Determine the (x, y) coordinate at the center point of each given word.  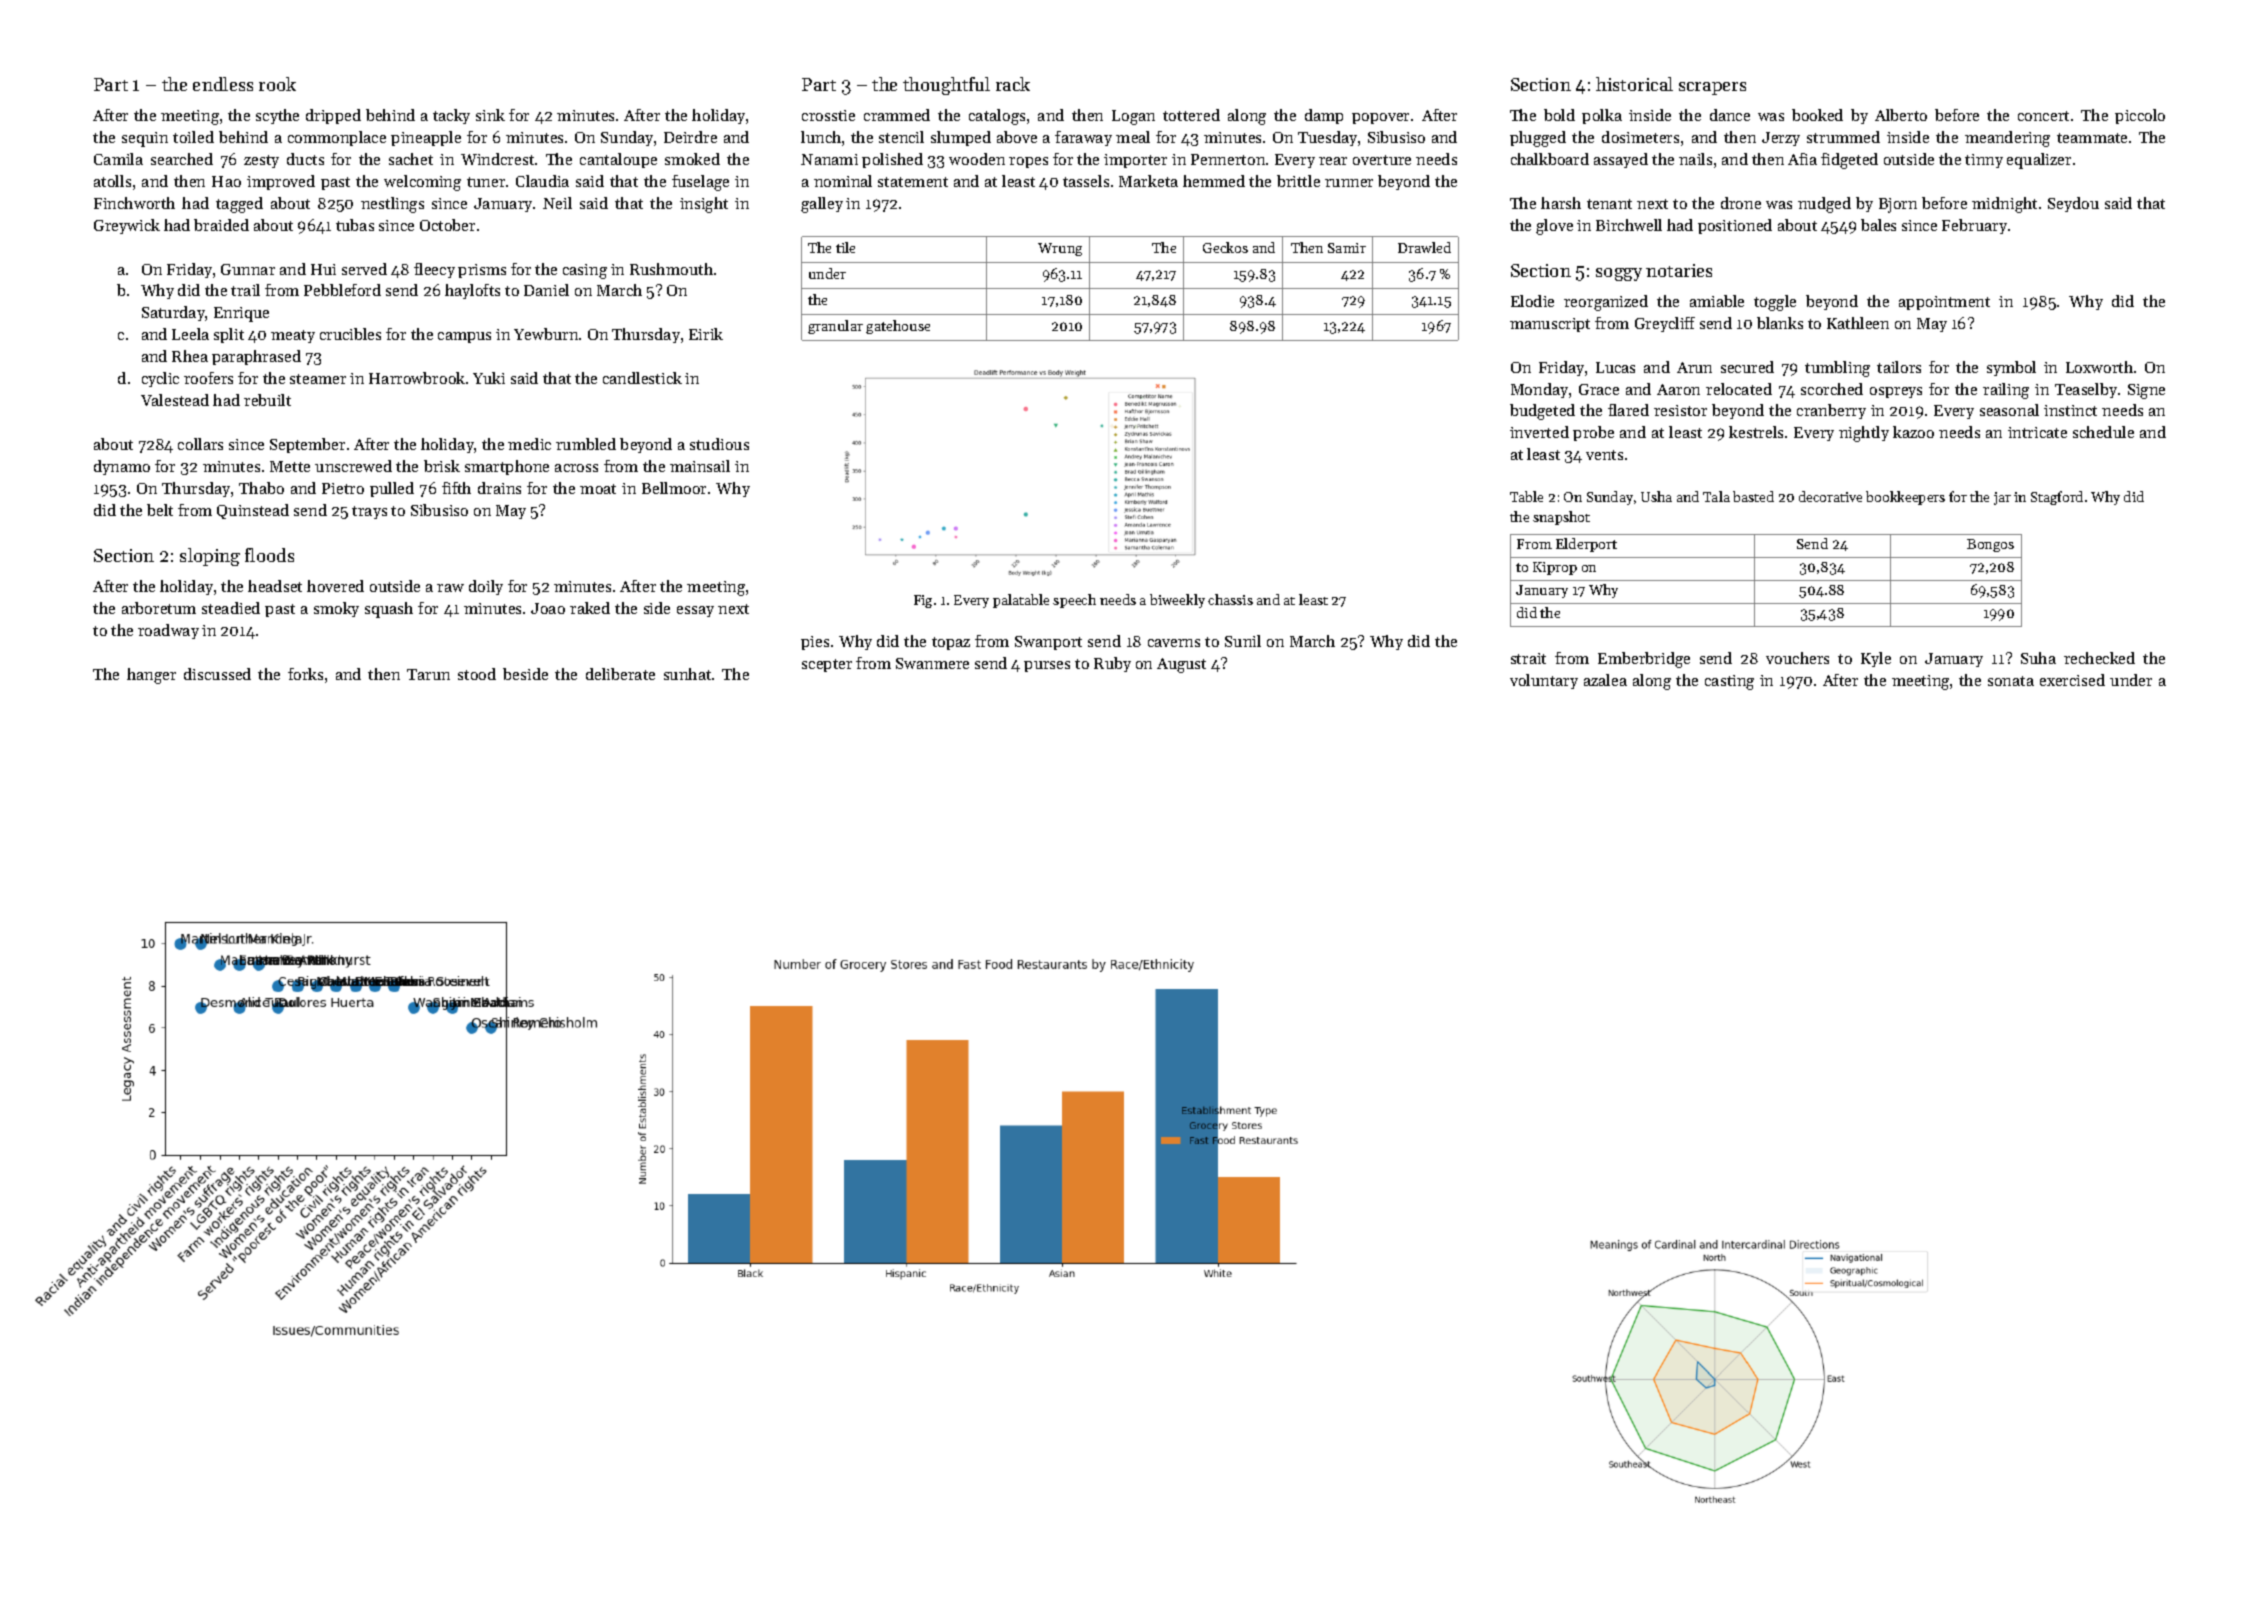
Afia (1802, 159)
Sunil (1243, 641)
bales (1878, 225)
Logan (1133, 117)
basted (1753, 496)
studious (719, 444)
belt (160, 510)
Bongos (1990, 545)
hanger (151, 676)
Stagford (2057, 498)
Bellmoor (674, 488)
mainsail (700, 466)
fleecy (434, 270)
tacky (451, 116)
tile (845, 247)
